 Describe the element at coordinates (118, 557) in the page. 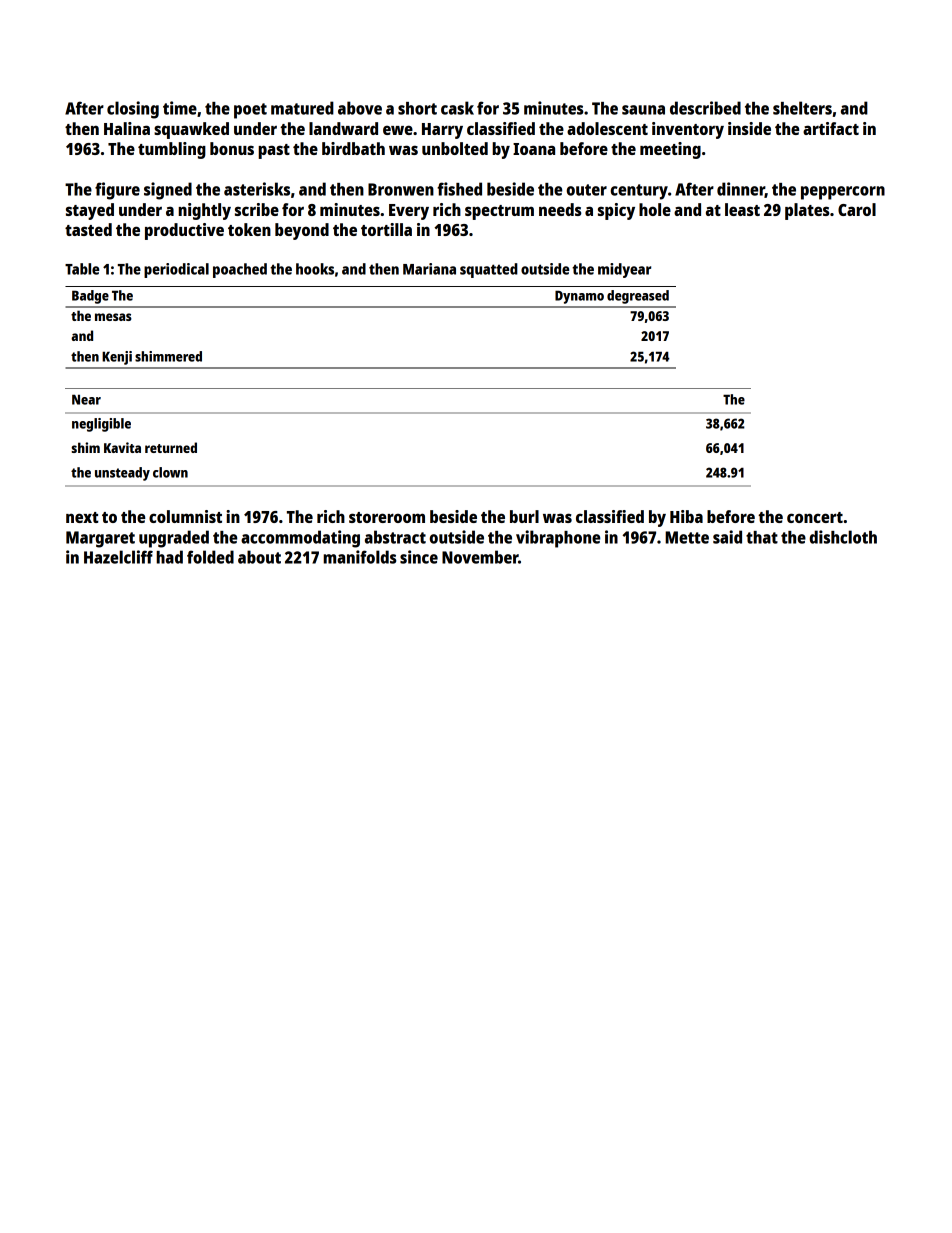

I see `Hazelcliff` at that location.
